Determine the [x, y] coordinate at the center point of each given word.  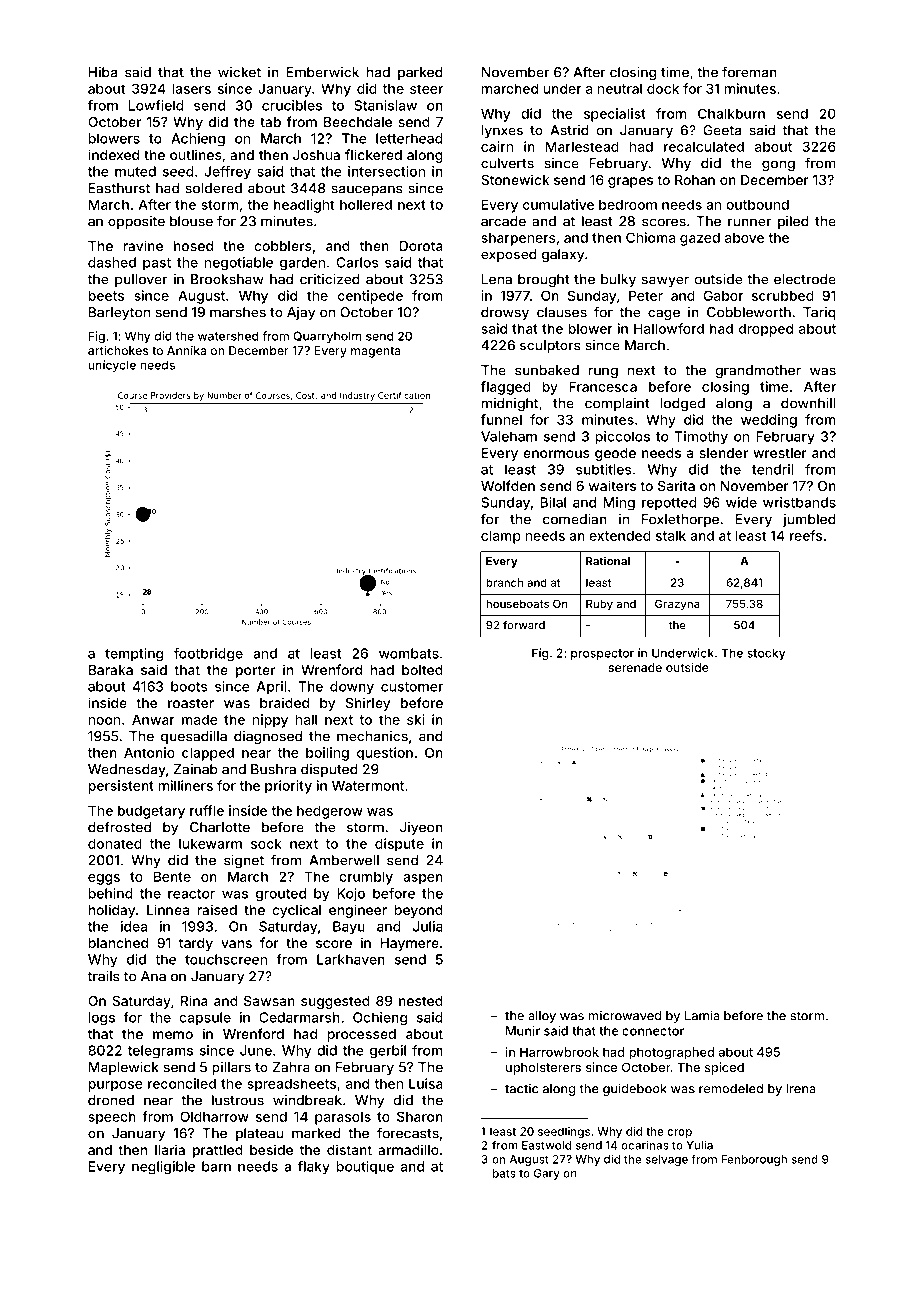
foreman [749, 72]
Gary [547, 1174]
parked [420, 73]
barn [216, 1166]
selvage [667, 1160]
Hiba [103, 72]
